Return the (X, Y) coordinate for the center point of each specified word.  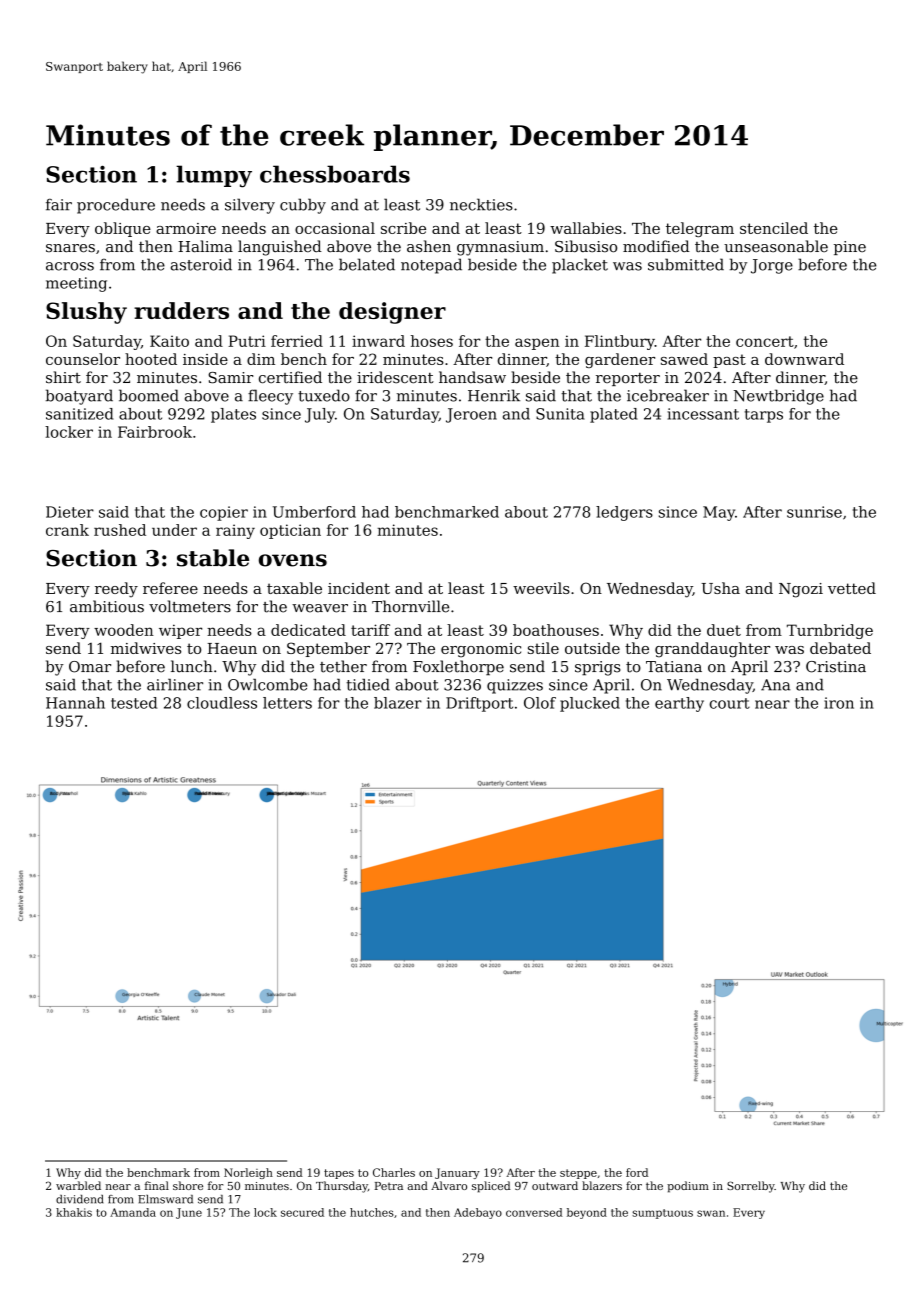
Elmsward (165, 1199)
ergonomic (481, 650)
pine (850, 248)
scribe (403, 228)
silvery (250, 206)
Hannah (75, 703)
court (730, 703)
